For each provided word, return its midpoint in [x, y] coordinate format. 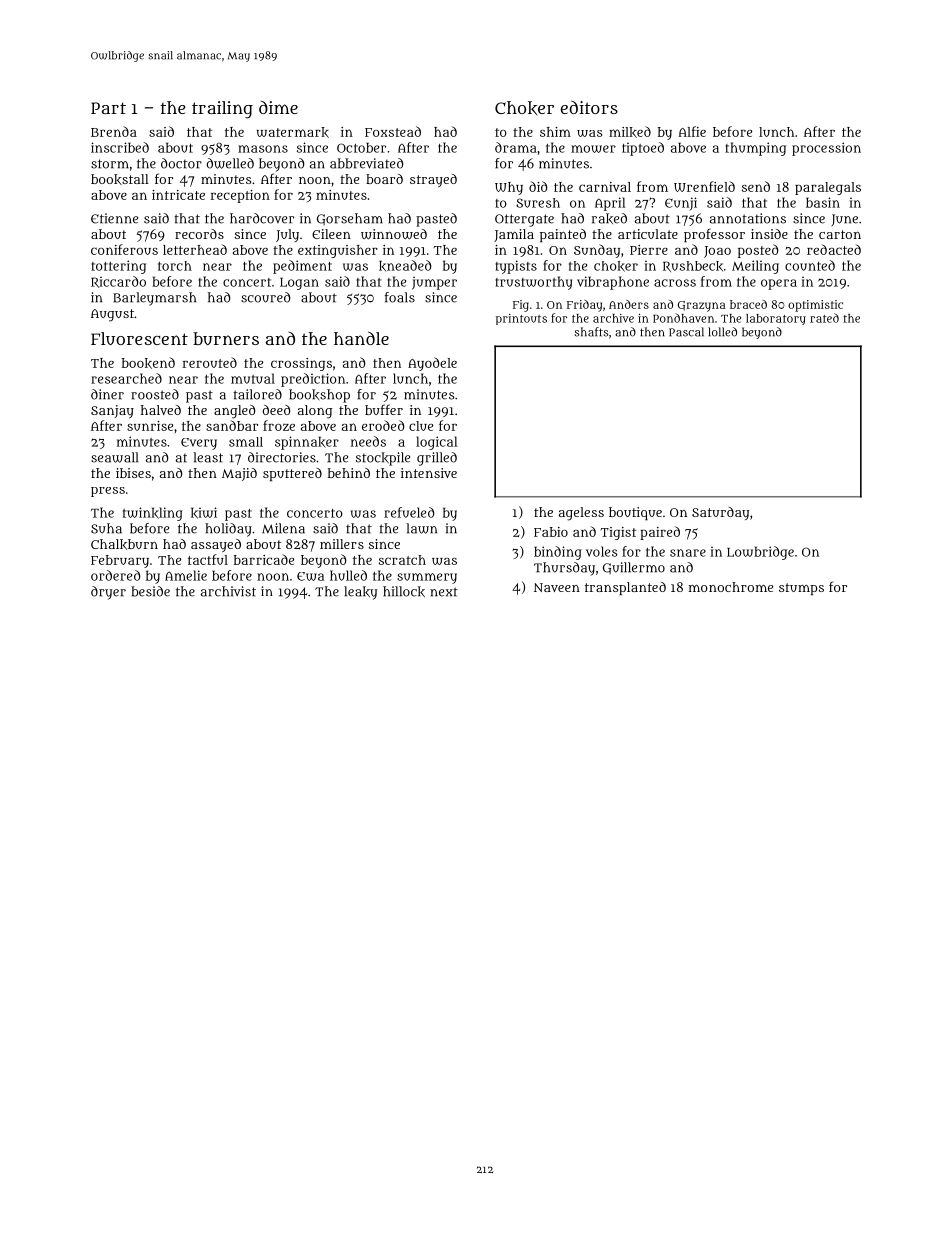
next [444, 592]
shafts [591, 332]
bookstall [120, 179]
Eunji [681, 204]
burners [226, 338]
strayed [433, 180]
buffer [384, 409]
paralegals [828, 188]
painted [563, 235]
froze [279, 425]
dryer [108, 593]
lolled [722, 332]
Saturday [720, 513]
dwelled [230, 163]
